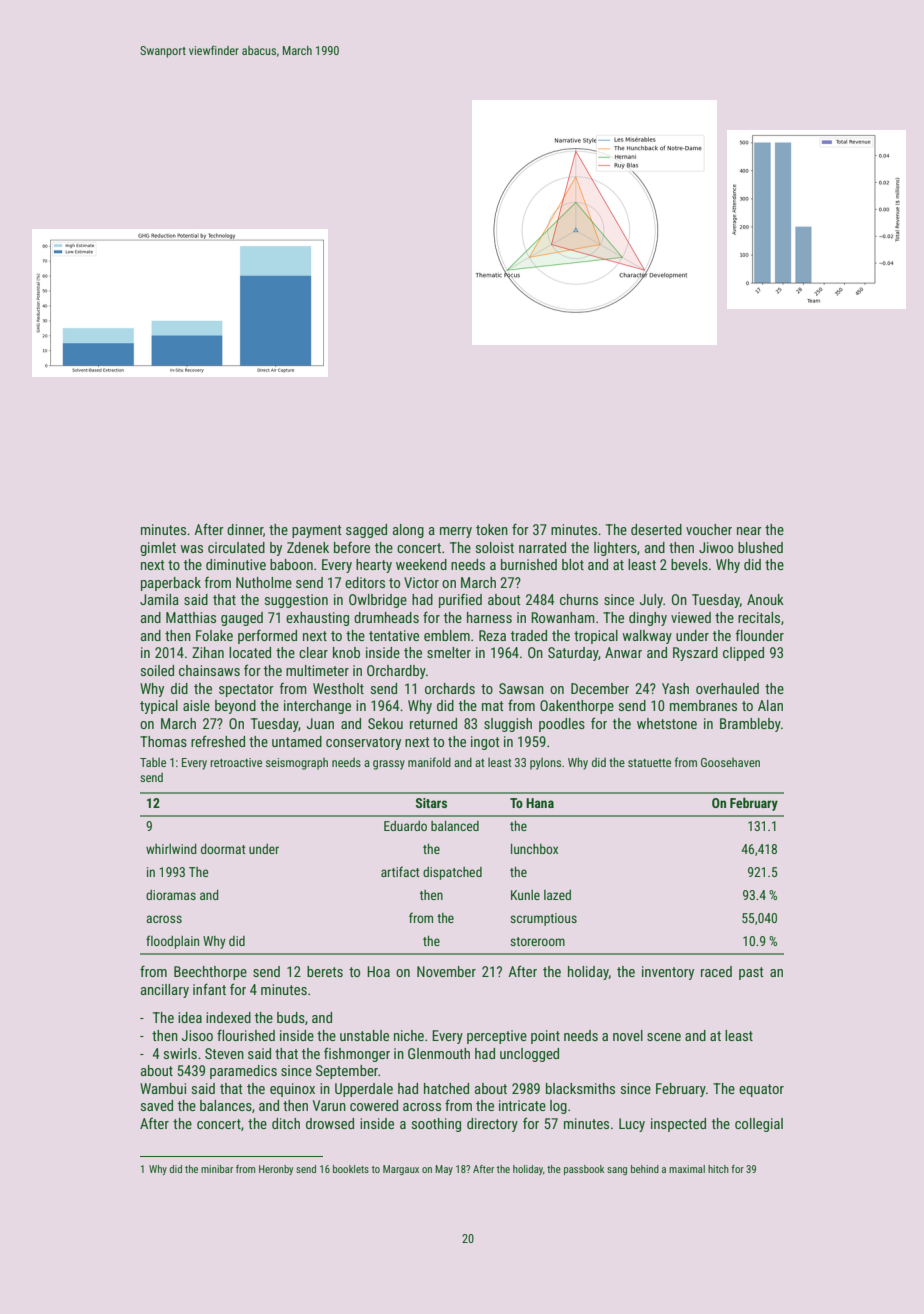 The image size is (924, 1314). I want to click on was, so click(191, 549).
